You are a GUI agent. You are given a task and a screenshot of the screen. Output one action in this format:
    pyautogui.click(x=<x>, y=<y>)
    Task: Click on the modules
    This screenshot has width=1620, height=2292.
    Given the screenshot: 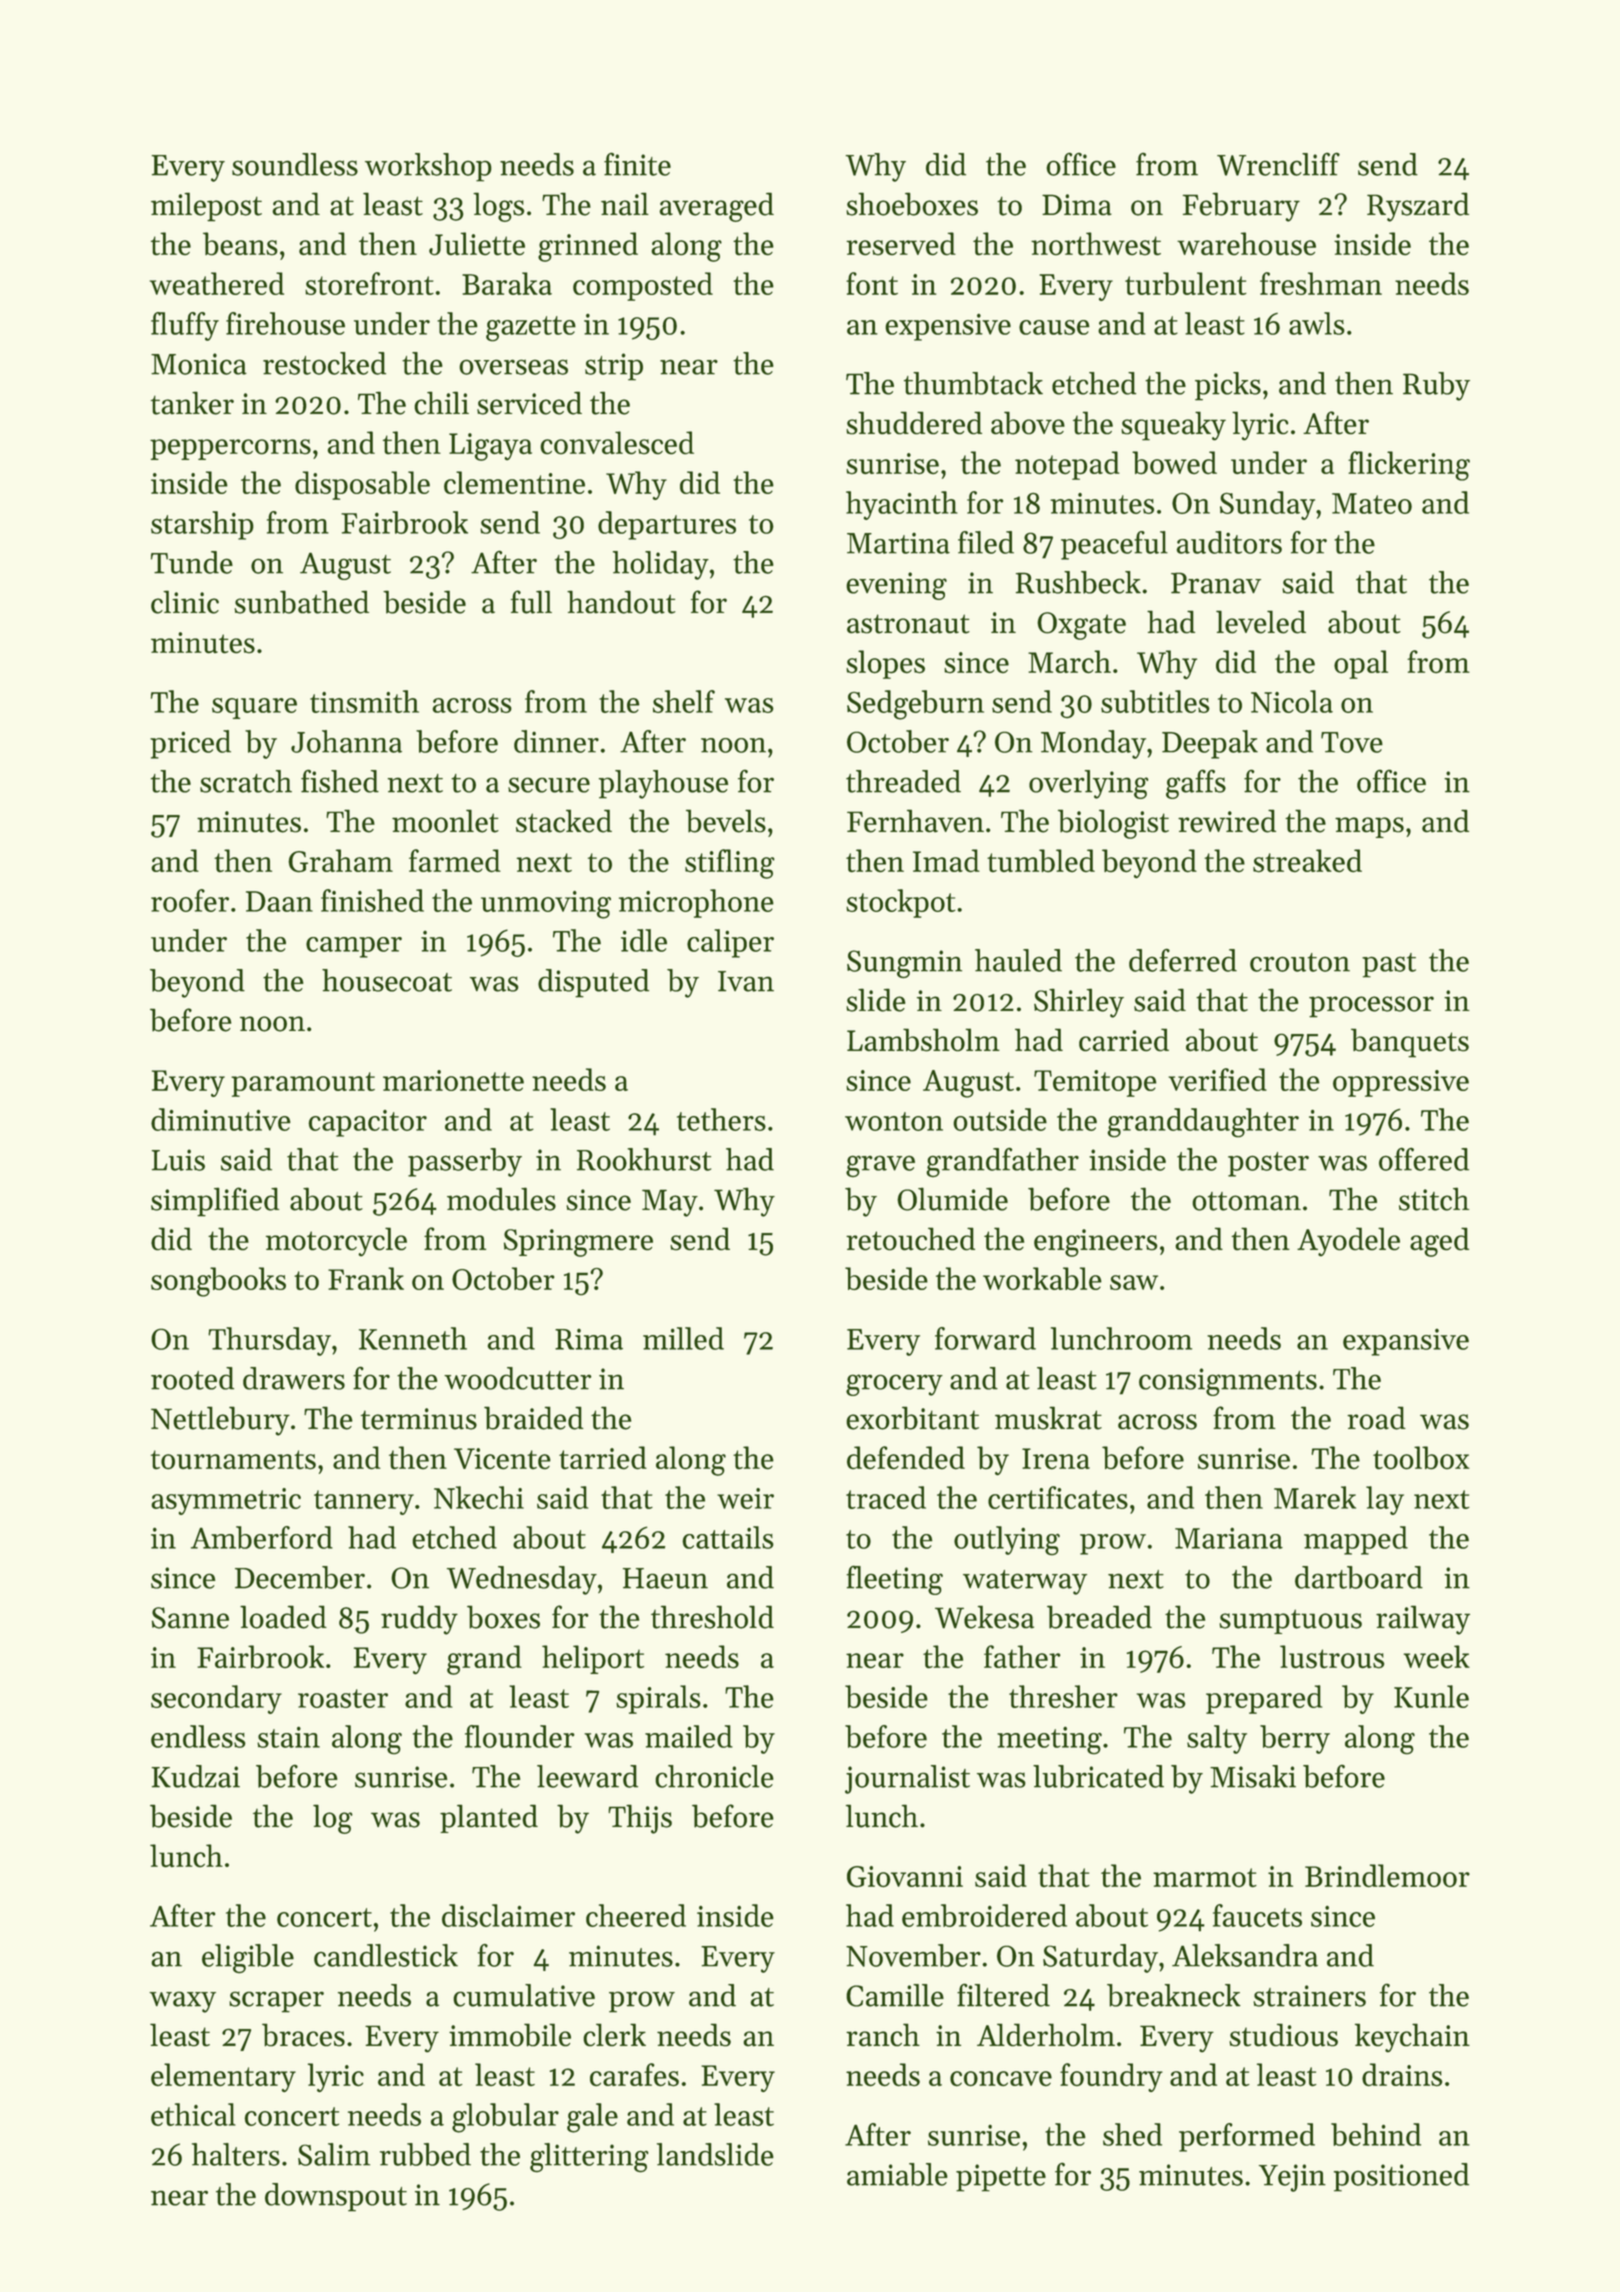 What is the action you would take?
    pyautogui.click(x=501, y=1199)
